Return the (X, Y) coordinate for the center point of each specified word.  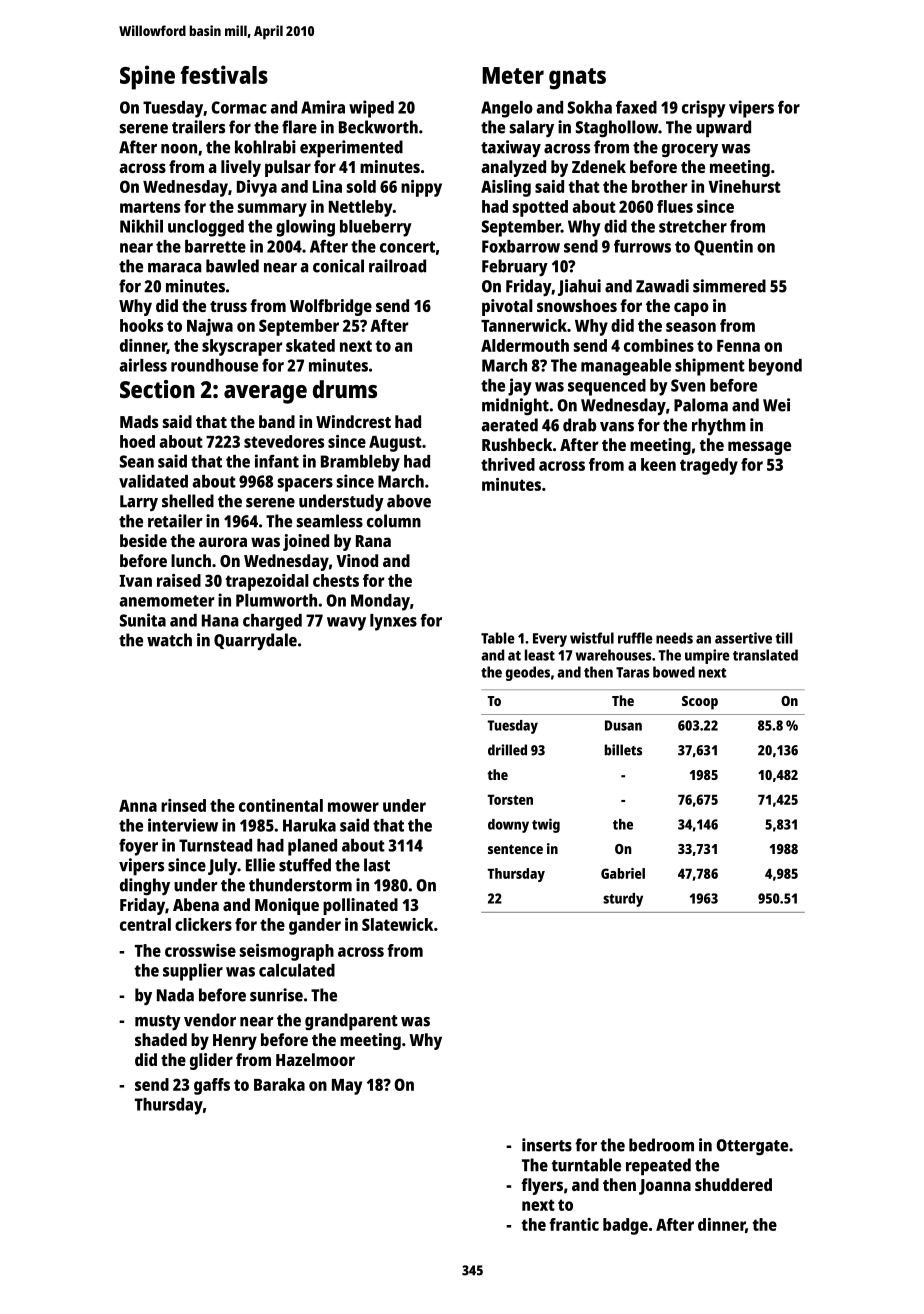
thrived (508, 464)
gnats (577, 79)
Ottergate (752, 1147)
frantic (574, 1224)
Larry (139, 503)
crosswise (200, 950)
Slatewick (397, 924)
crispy (704, 109)
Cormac (239, 107)
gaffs (212, 1086)
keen (658, 464)
